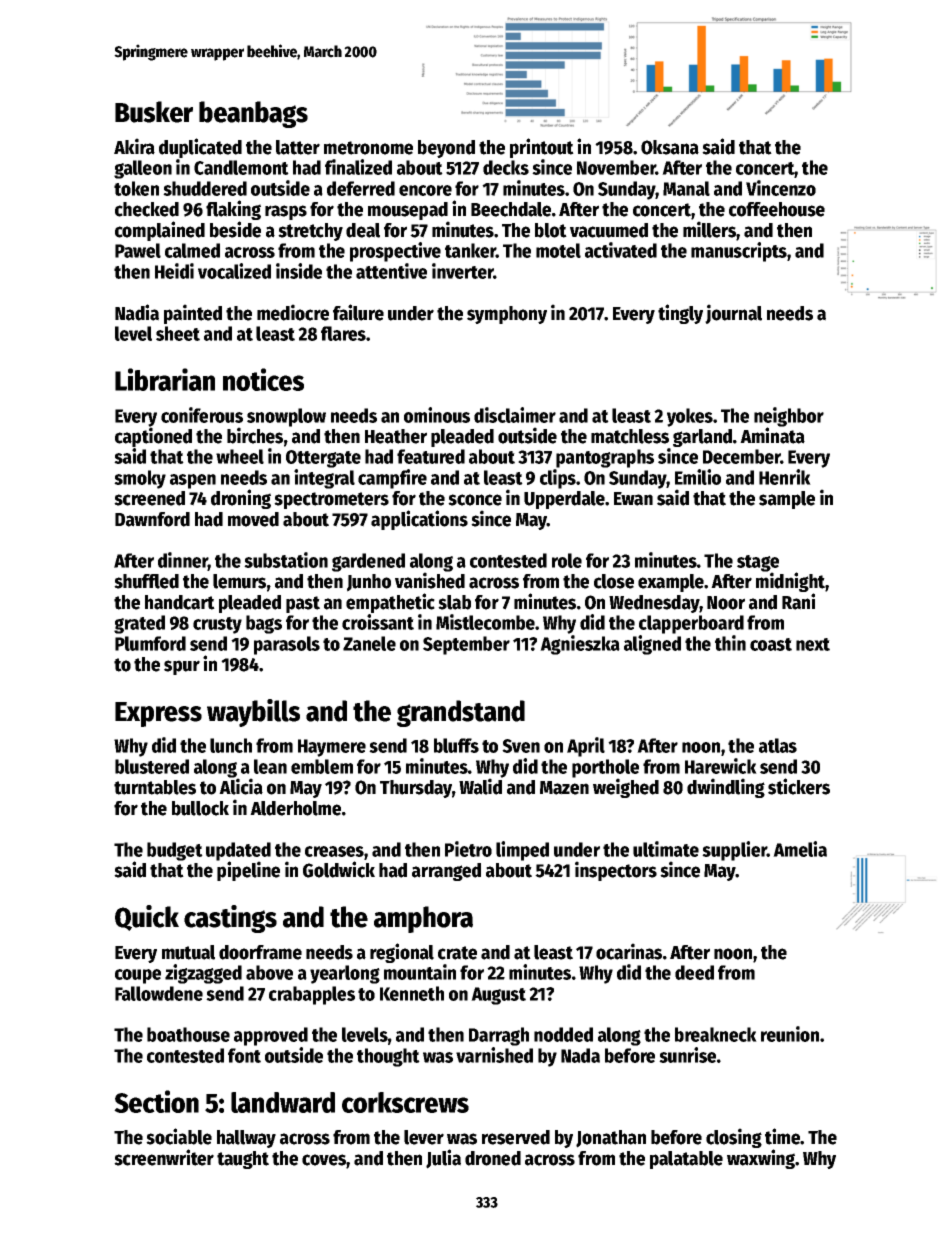  I want to click on sheet, so click(178, 333).
